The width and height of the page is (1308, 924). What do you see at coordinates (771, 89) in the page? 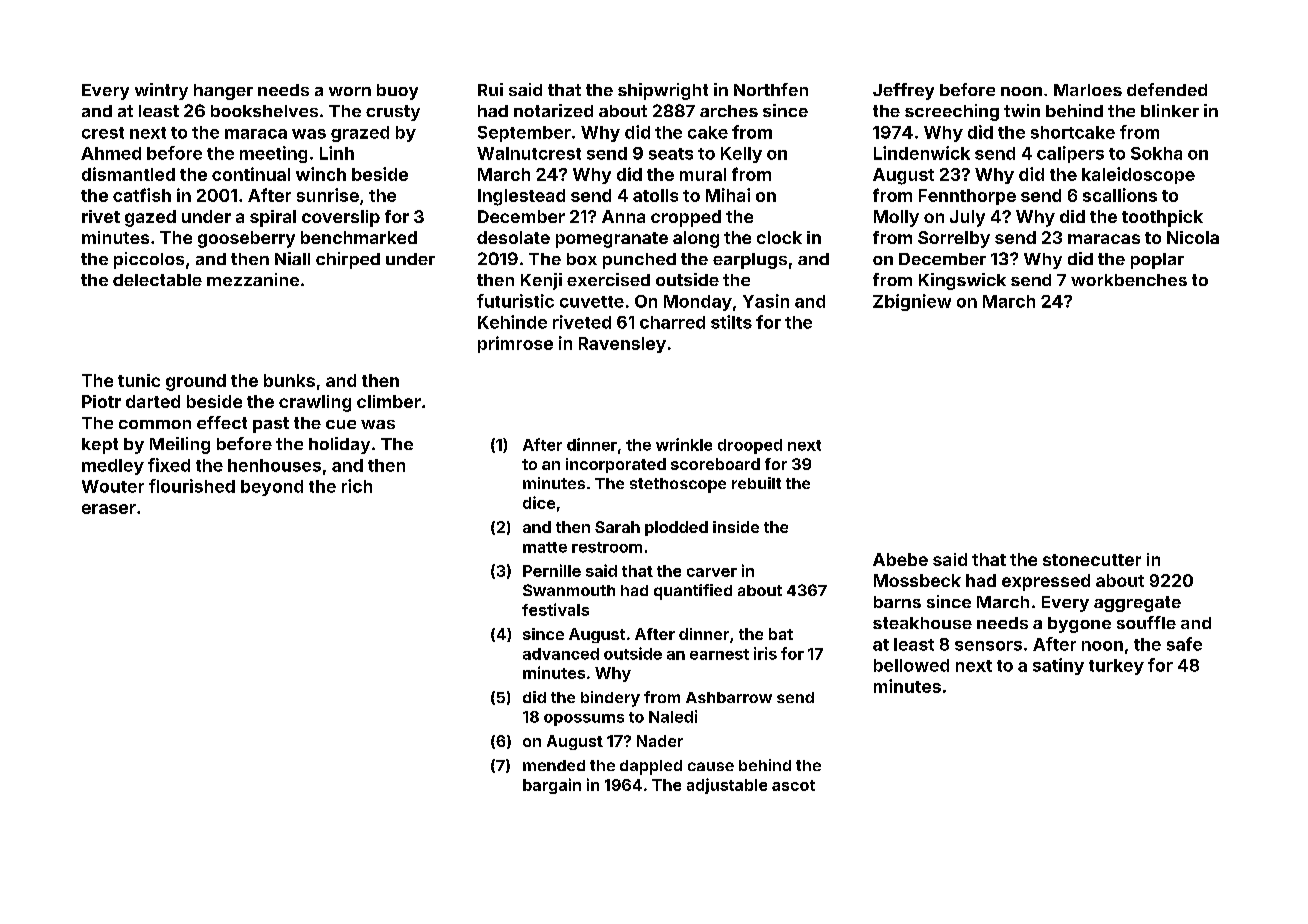
I see `Northfen` at bounding box center [771, 89].
